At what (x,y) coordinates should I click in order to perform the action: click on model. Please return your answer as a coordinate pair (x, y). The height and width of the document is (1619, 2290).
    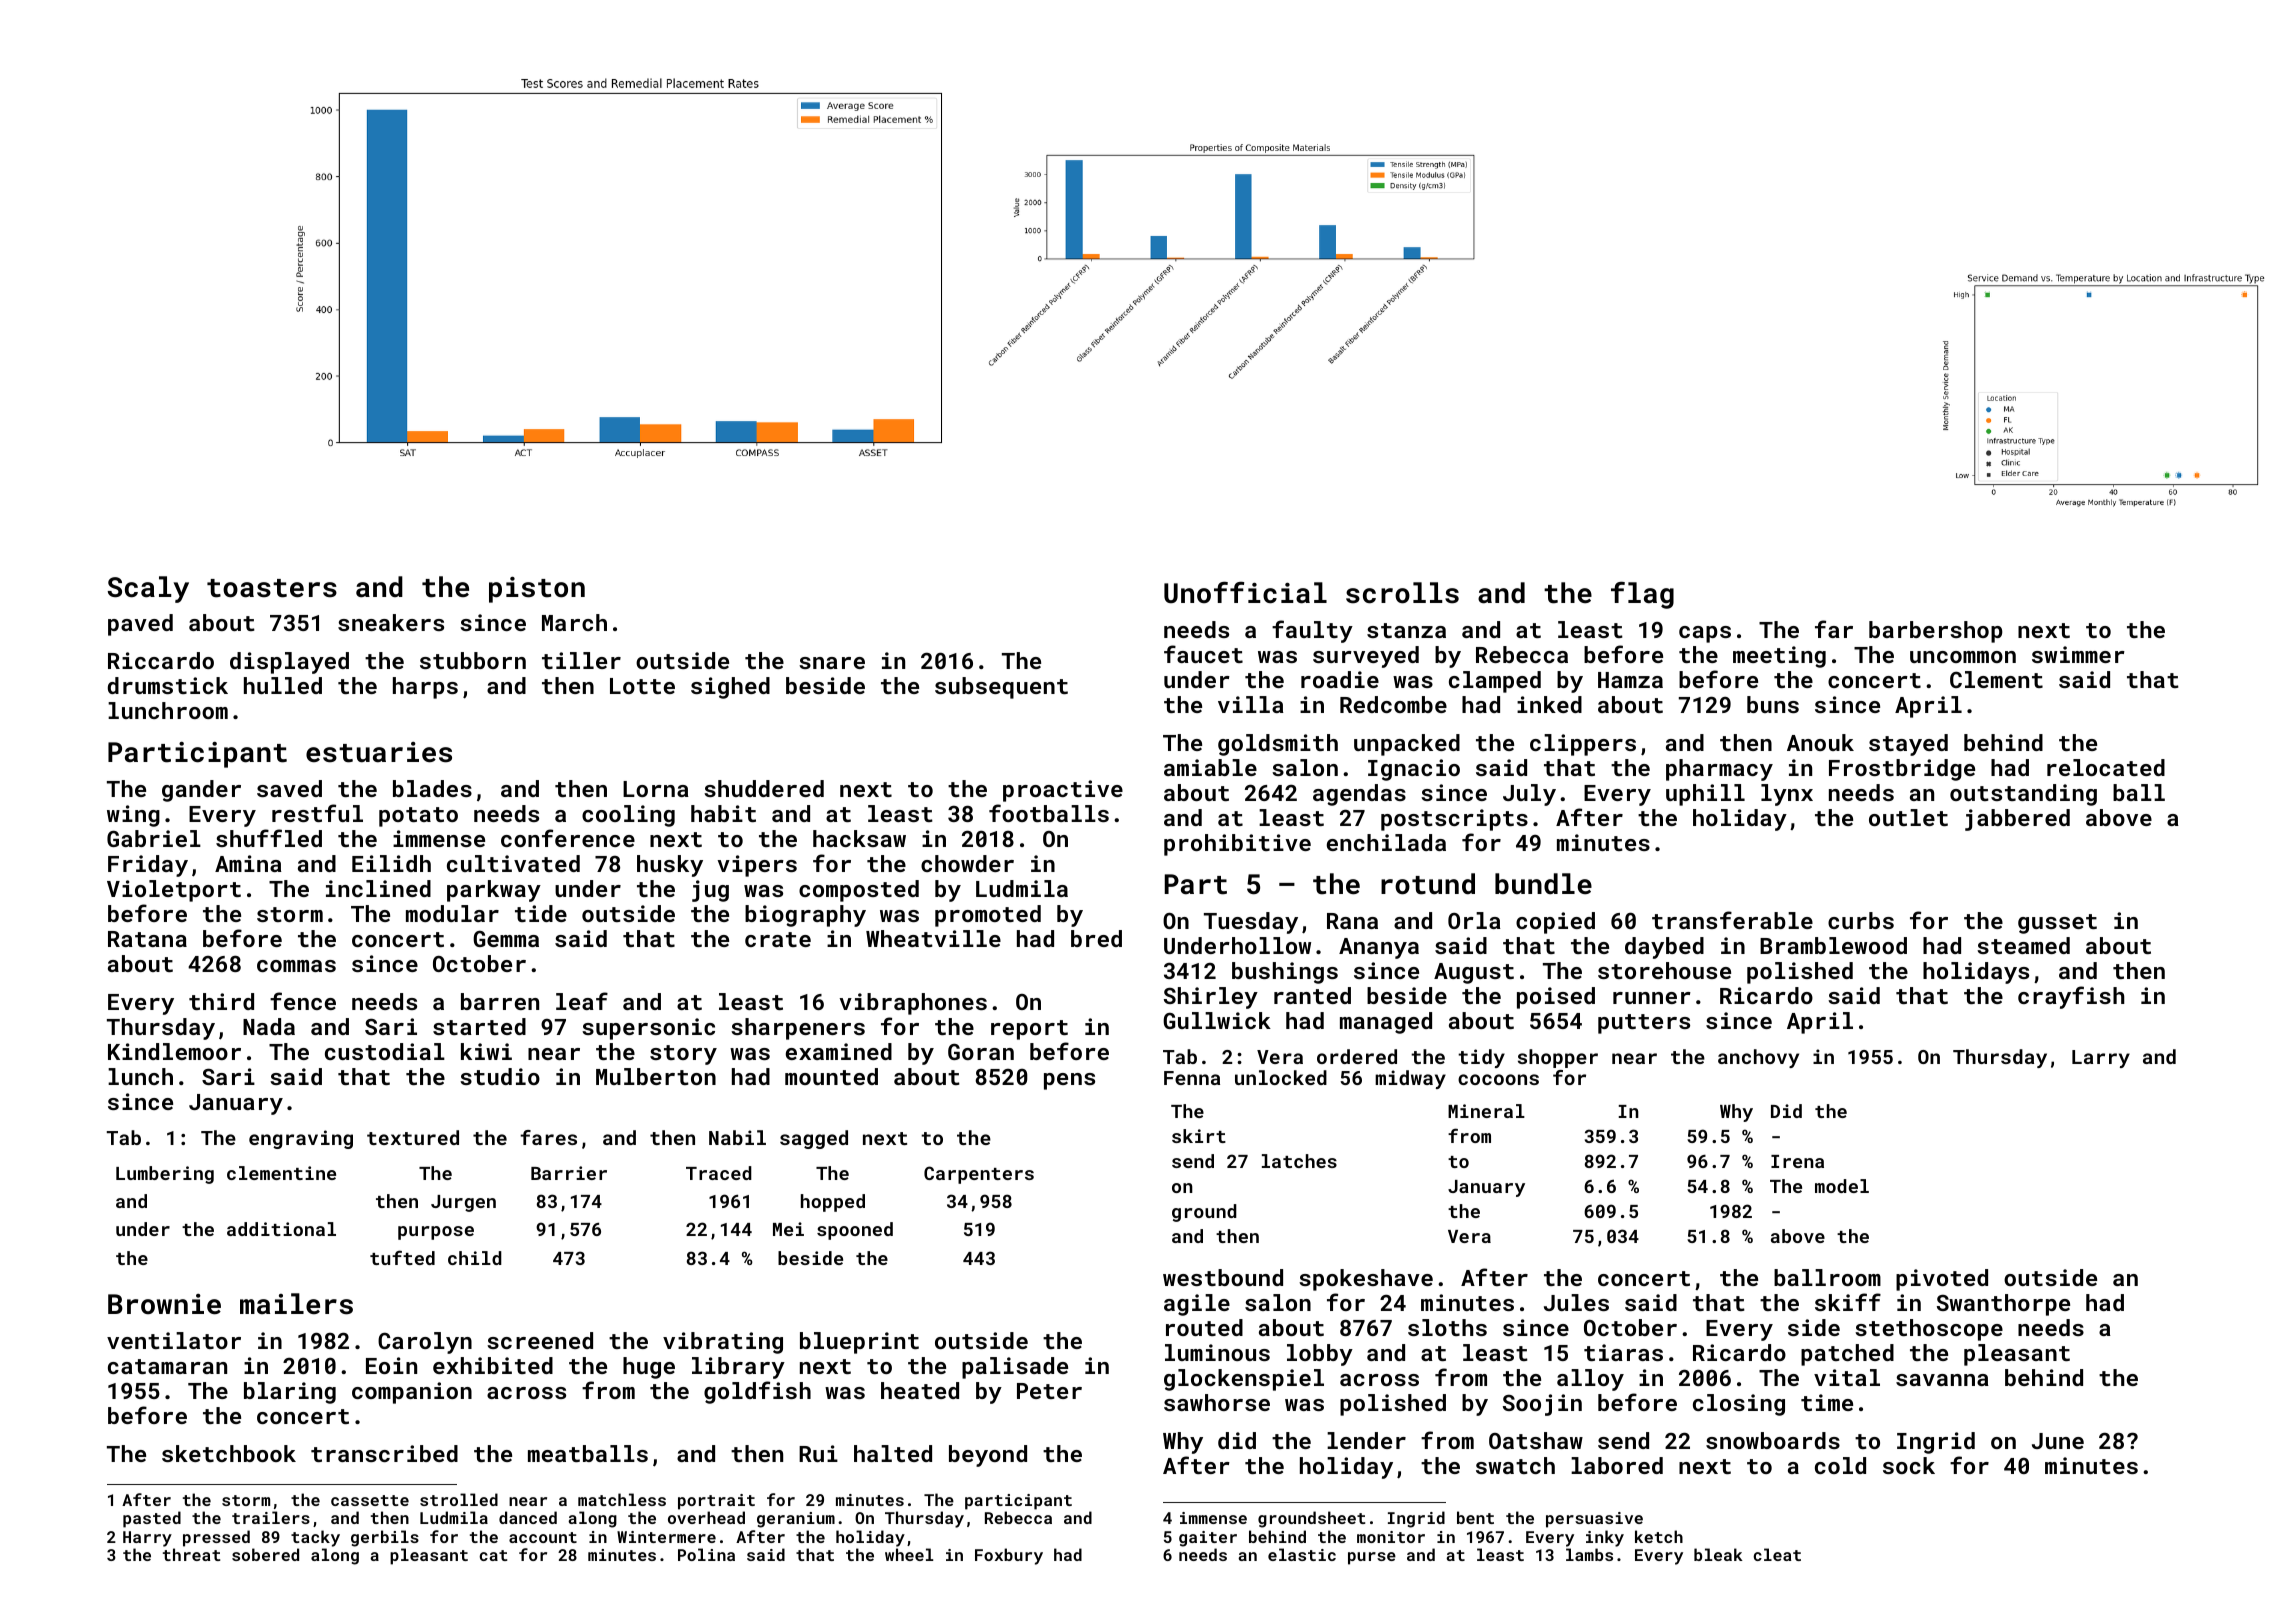
    Looking at the image, I should click on (1842, 1186).
